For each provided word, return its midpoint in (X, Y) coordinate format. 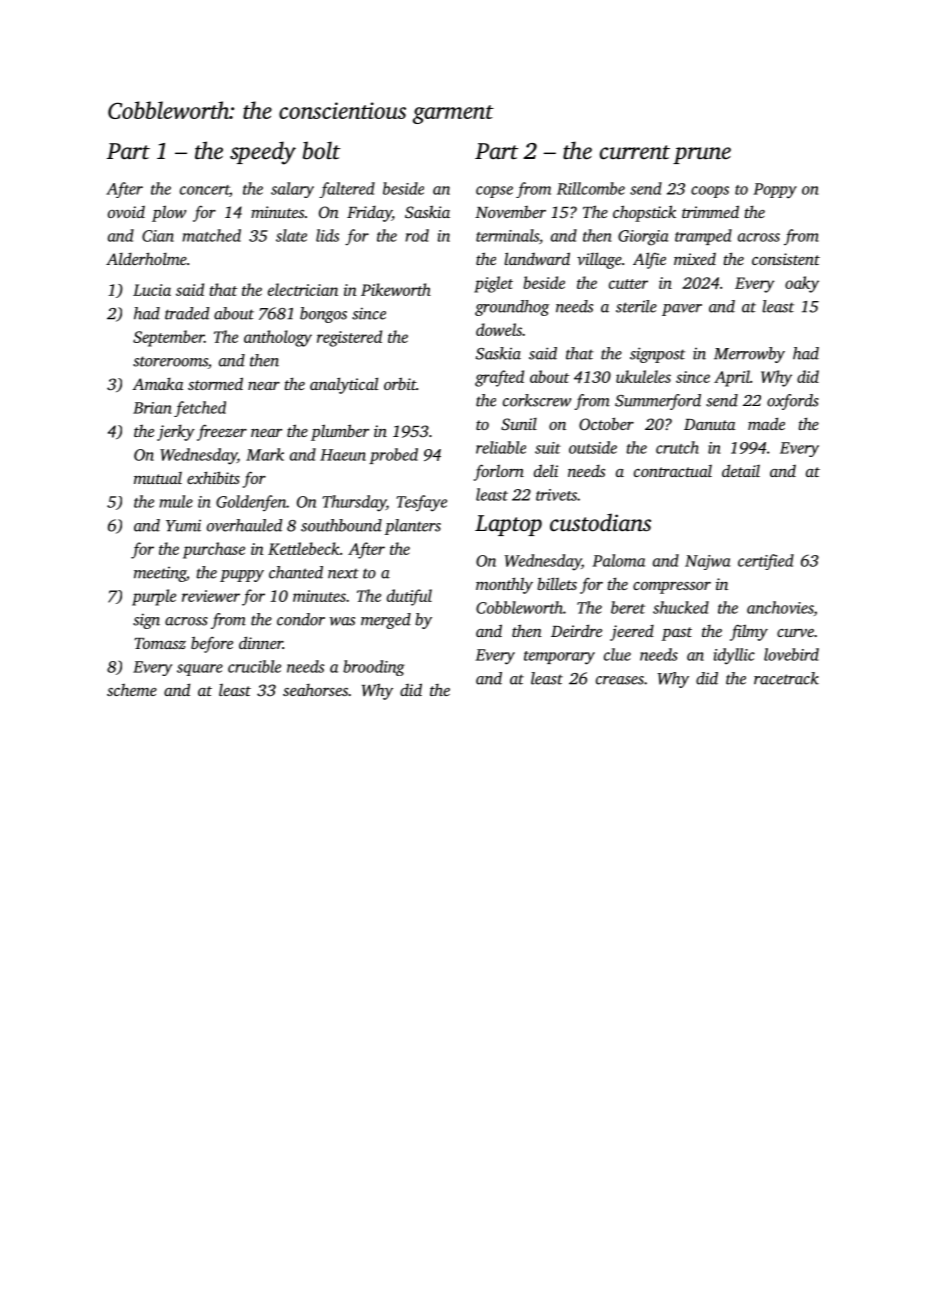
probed (393, 456)
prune (702, 155)
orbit (400, 383)
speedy (263, 153)
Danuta (709, 424)
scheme (132, 689)
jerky (176, 433)
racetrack (786, 678)
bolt (321, 150)
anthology (278, 338)
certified (766, 562)
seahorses (315, 690)
